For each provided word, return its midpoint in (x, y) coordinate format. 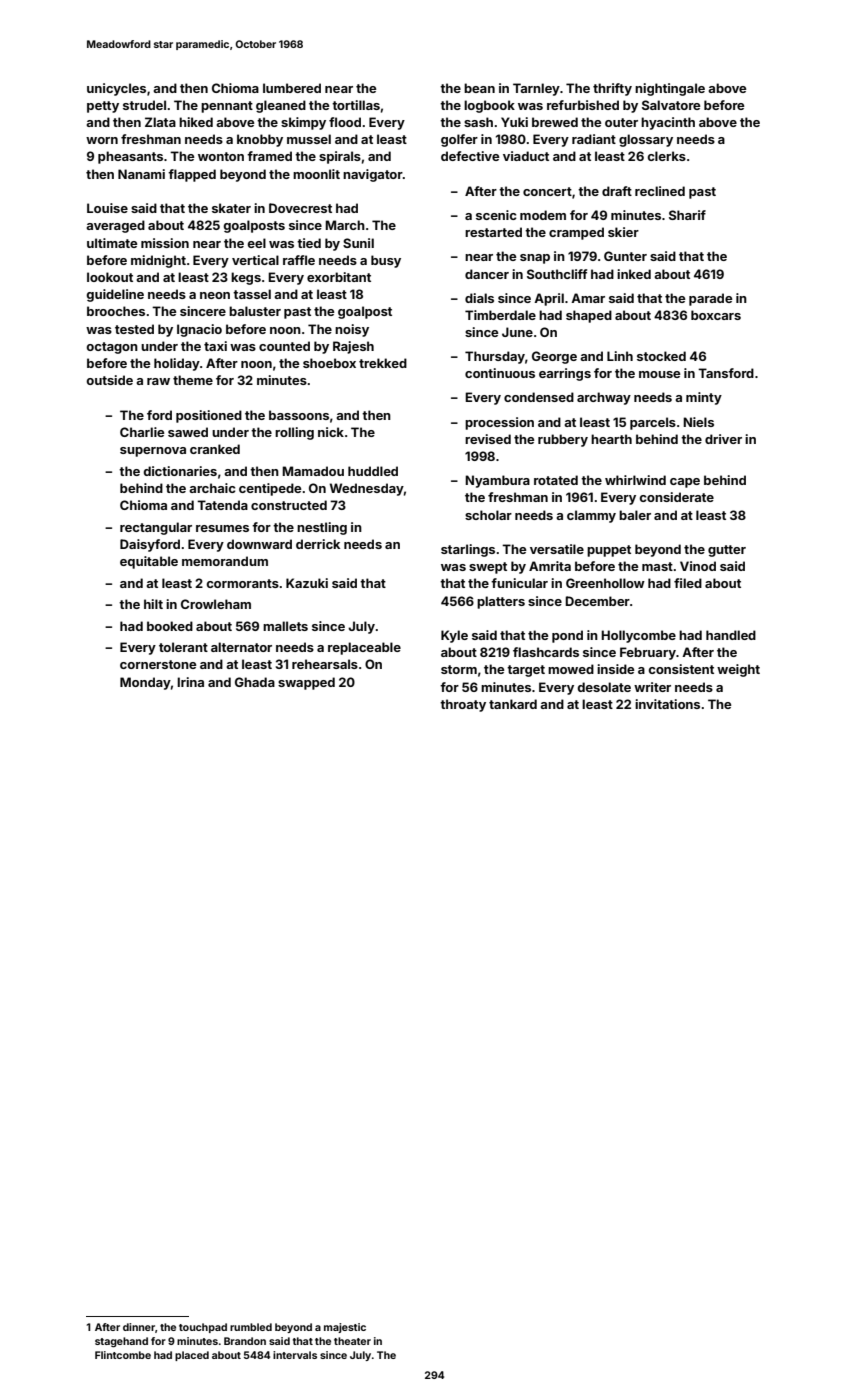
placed (192, 1356)
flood (345, 122)
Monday (145, 683)
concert (547, 191)
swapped (306, 683)
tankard (513, 704)
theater (352, 1341)
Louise (107, 208)
